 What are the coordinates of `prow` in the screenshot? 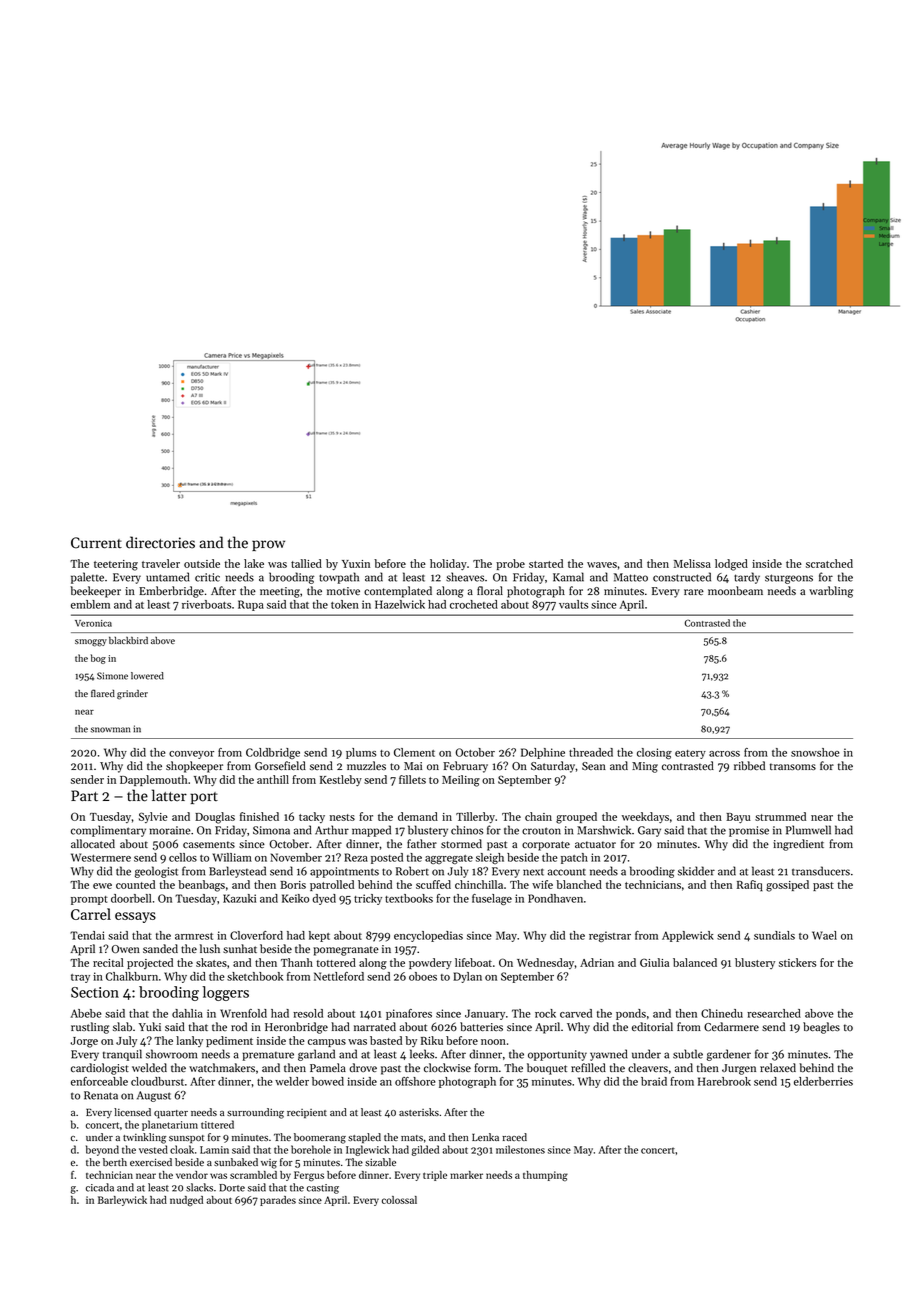 It's located at (268, 545).
